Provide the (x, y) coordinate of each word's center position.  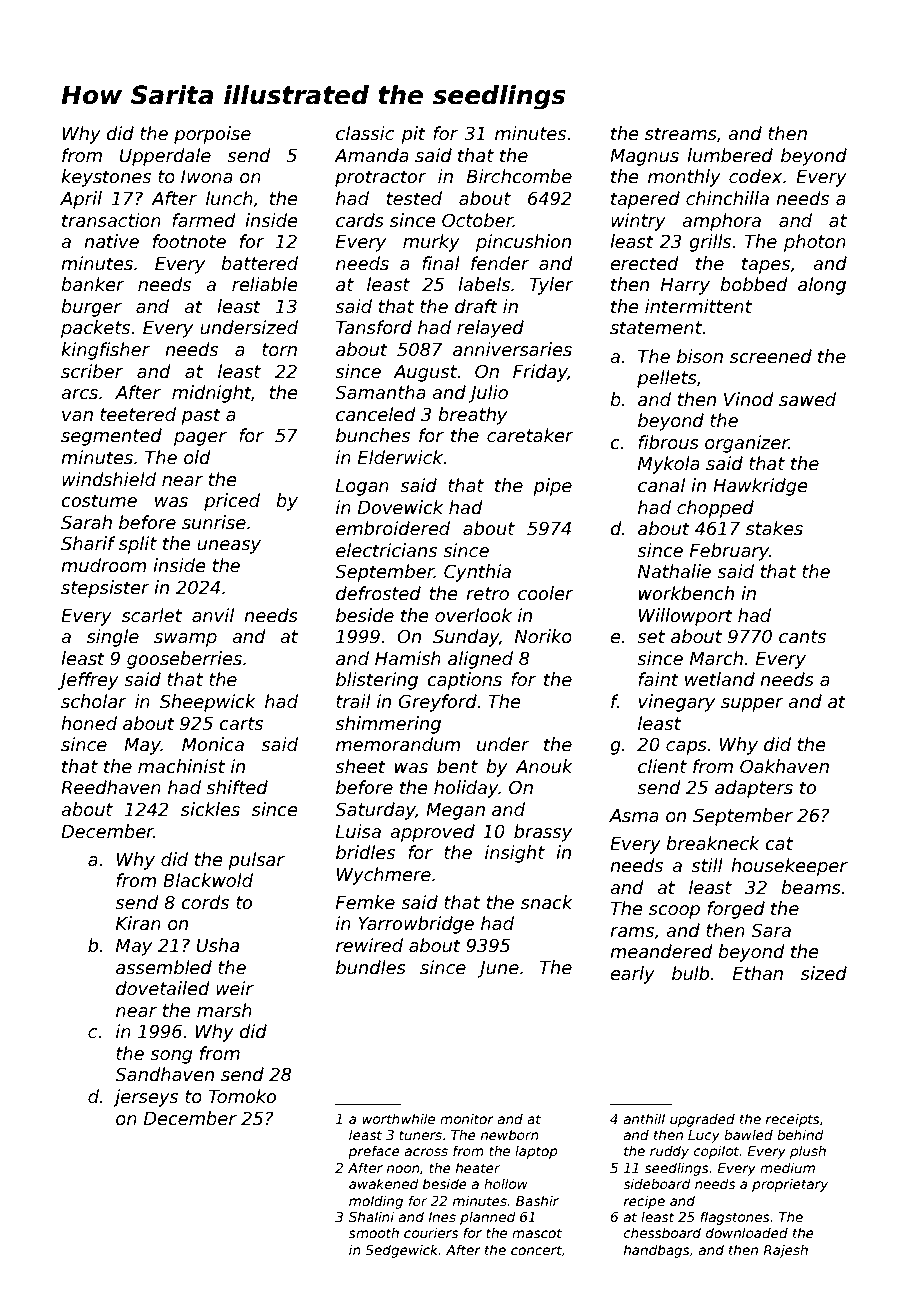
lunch (229, 198)
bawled (748, 1134)
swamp (185, 640)
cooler (546, 593)
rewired (369, 945)
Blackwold (208, 880)
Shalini (371, 1216)
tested (414, 198)
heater (478, 1167)
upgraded (702, 1120)
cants (802, 637)
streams (681, 134)
